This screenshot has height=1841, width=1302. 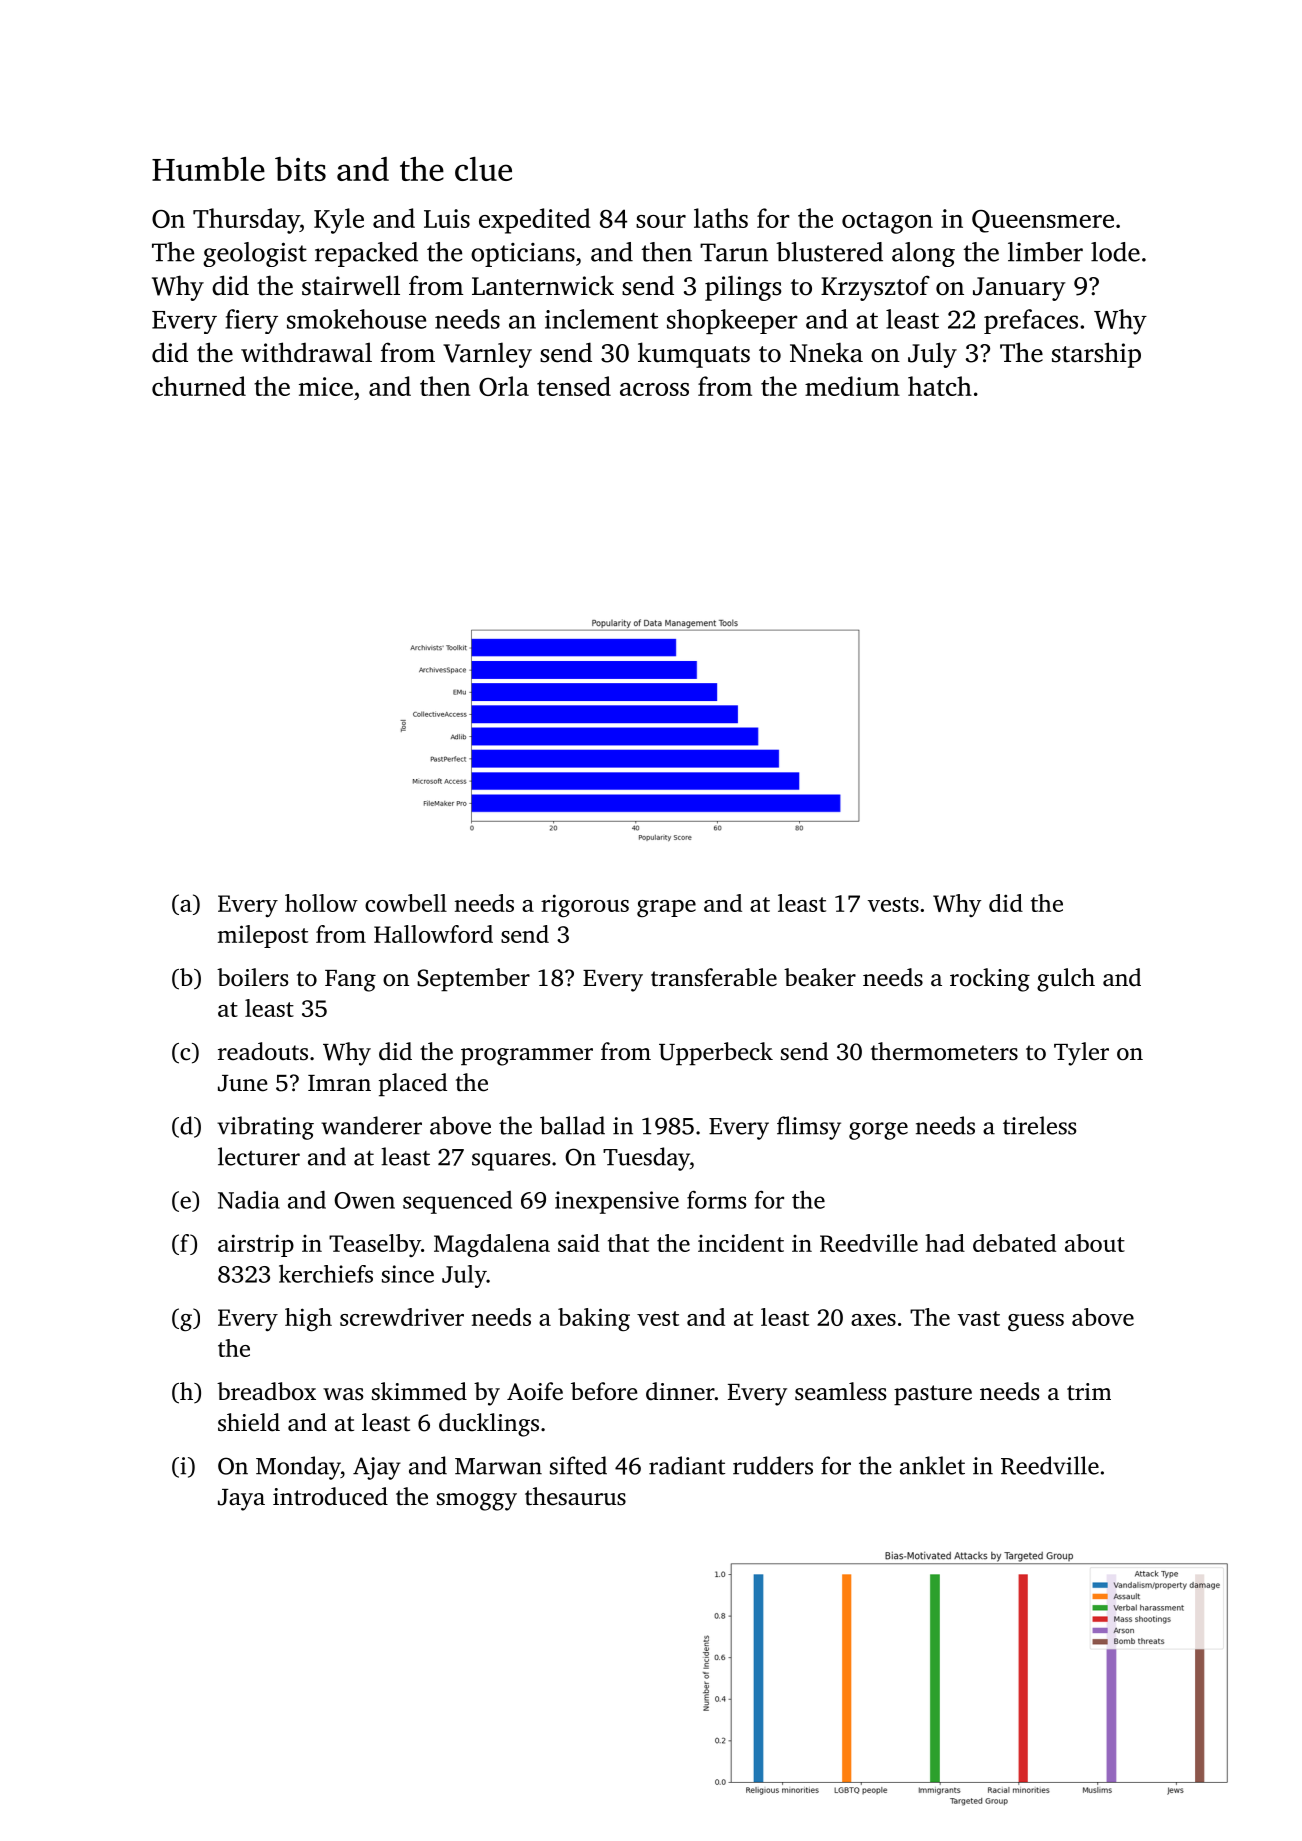 What do you see at coordinates (477, 1502) in the screenshot?
I see `smoggy` at bounding box center [477, 1502].
